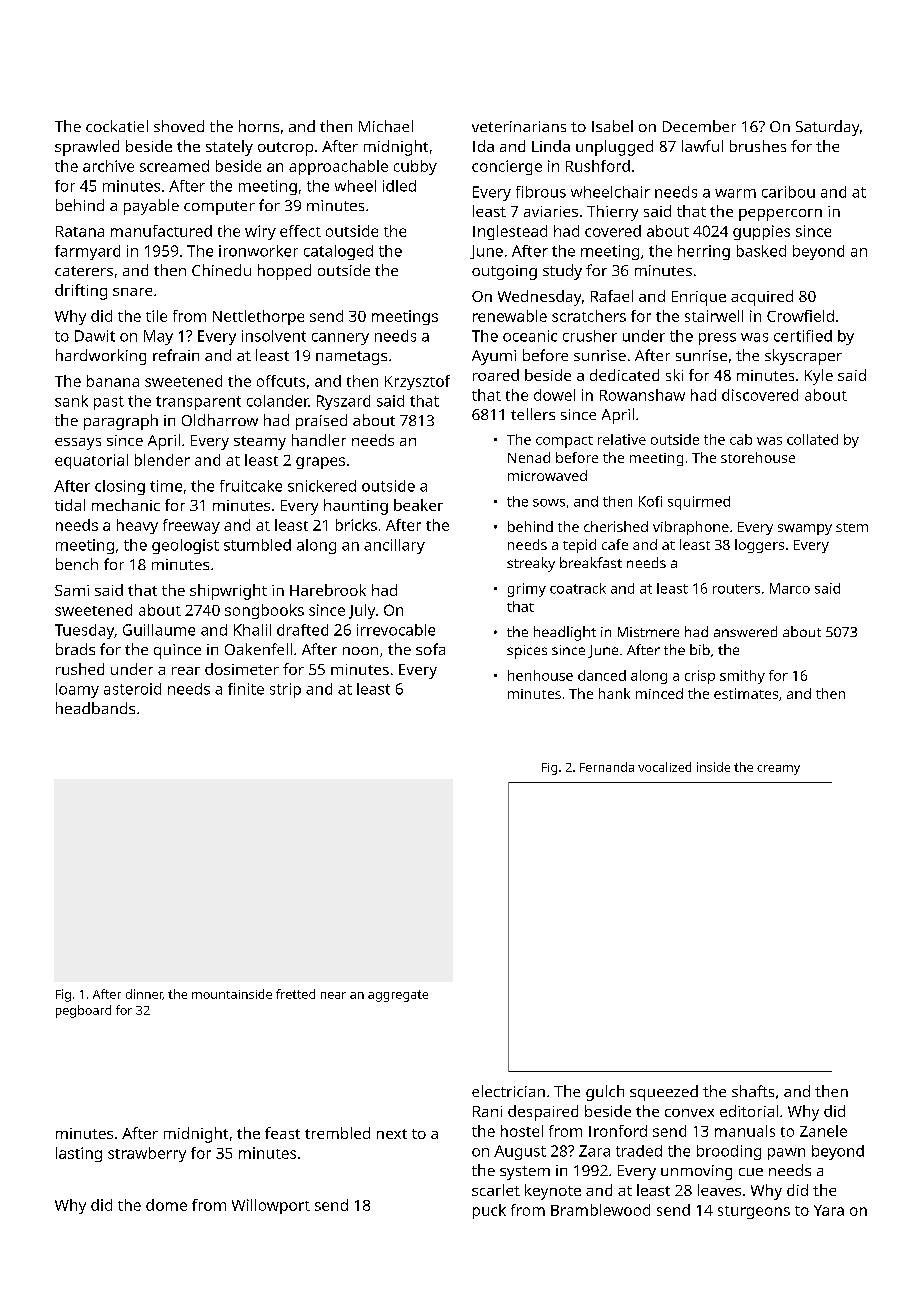 Image resolution: width=924 pixels, height=1308 pixels. What do you see at coordinates (648, 632) in the screenshot?
I see `Mistmere` at bounding box center [648, 632].
